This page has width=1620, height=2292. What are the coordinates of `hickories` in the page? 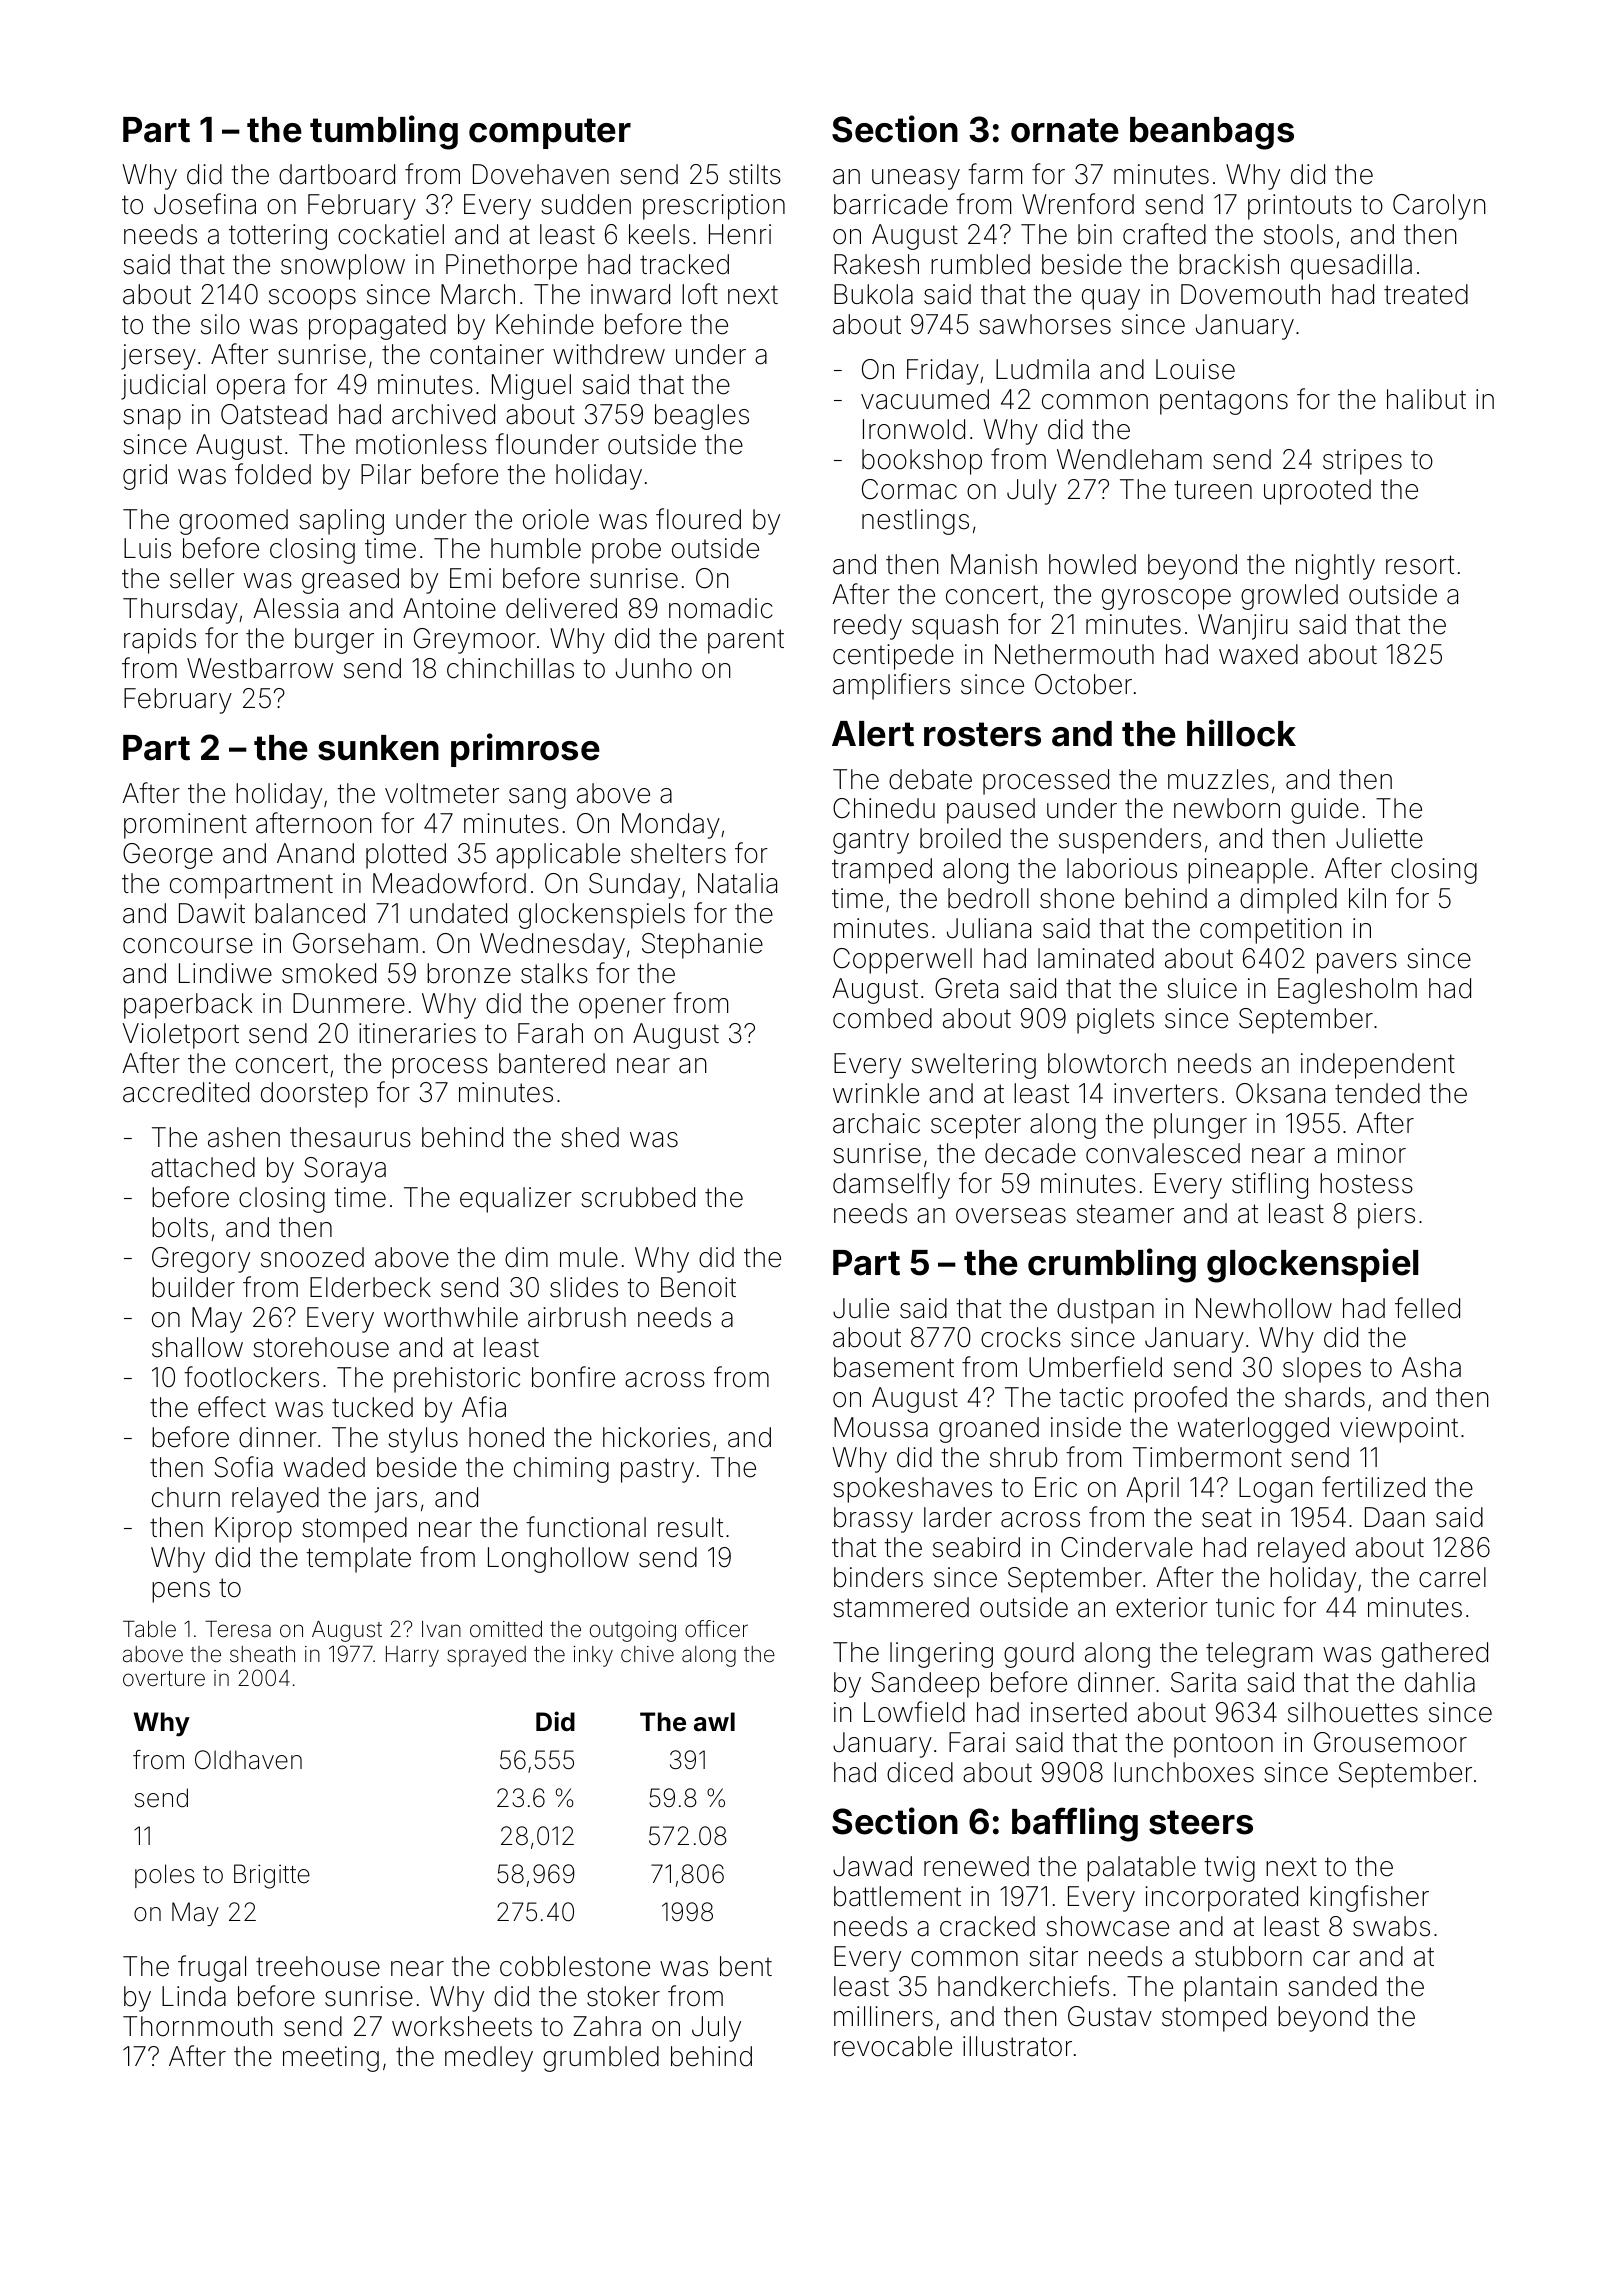 It's located at (656, 1437).
